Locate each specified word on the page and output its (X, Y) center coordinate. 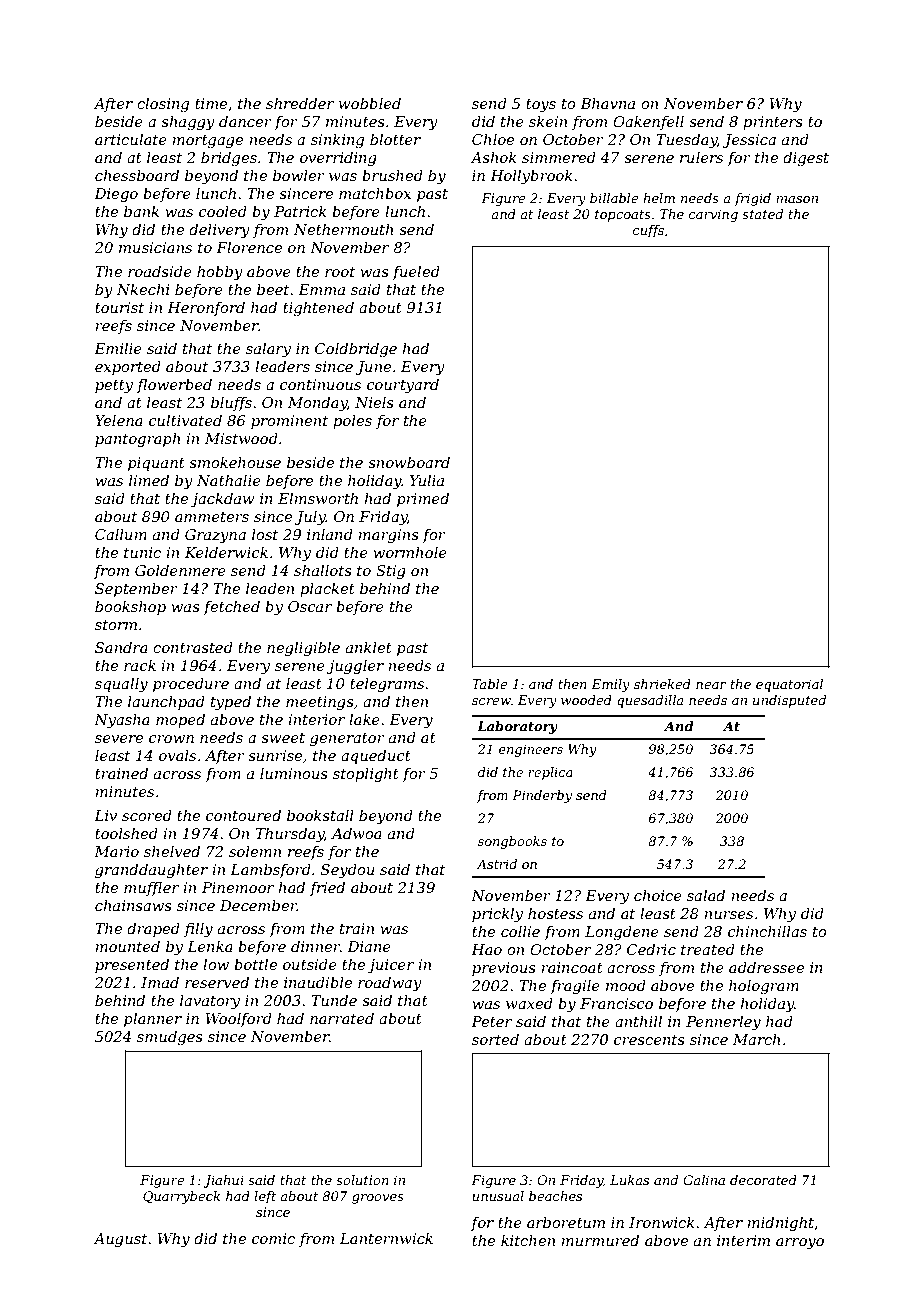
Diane (369, 946)
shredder (300, 103)
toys (541, 106)
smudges (170, 1038)
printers (773, 123)
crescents (649, 1040)
